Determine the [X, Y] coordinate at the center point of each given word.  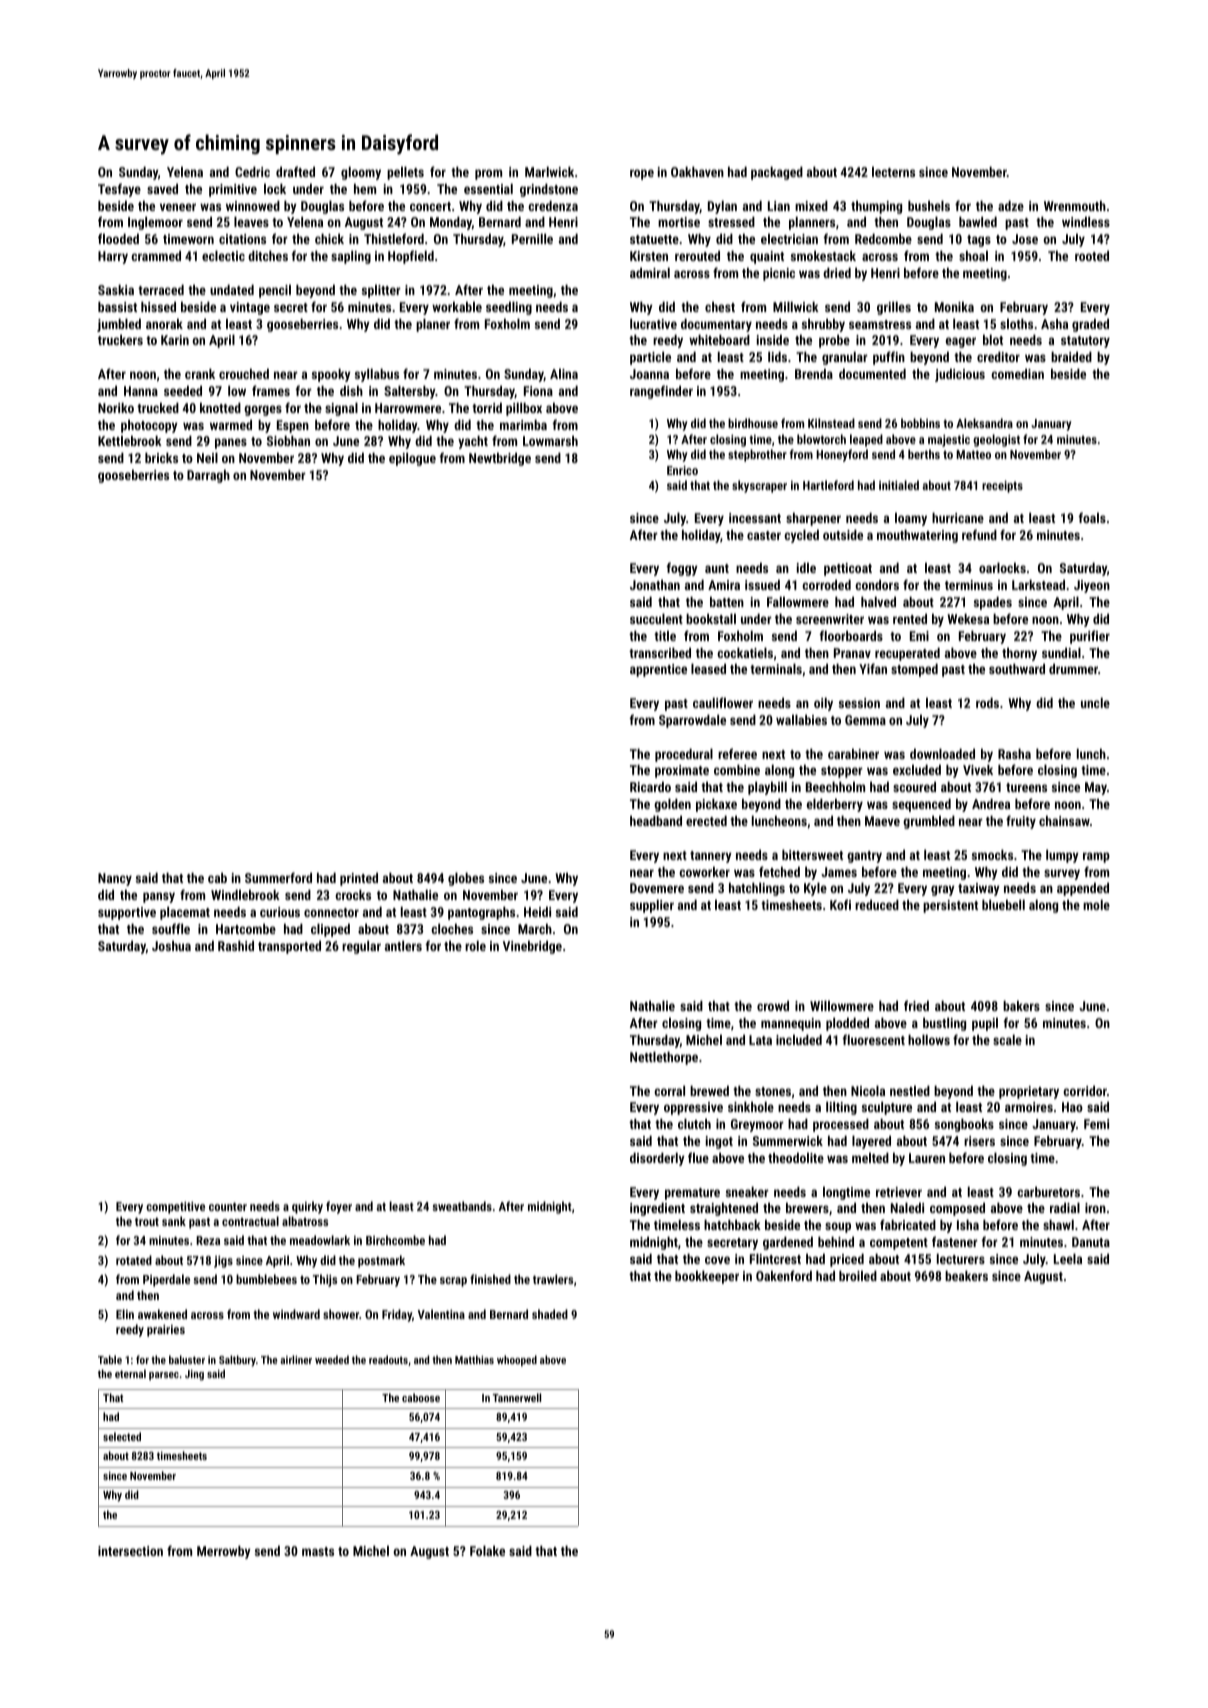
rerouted [697, 255]
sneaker [747, 1191]
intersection [130, 1551]
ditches [268, 255]
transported [289, 947]
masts [318, 1551]
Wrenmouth [1075, 205]
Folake [487, 1550]
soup [838, 1227]
